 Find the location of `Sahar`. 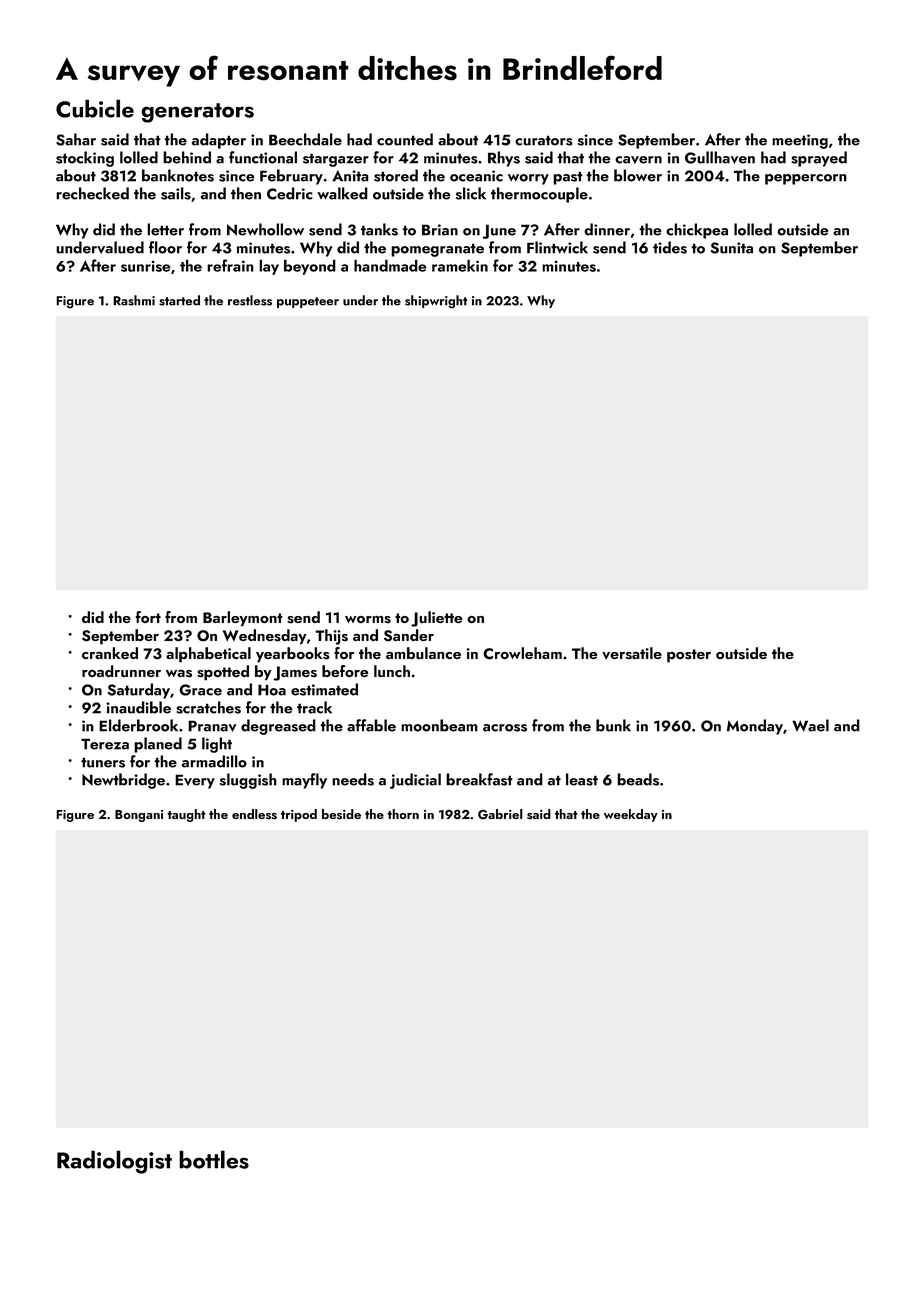

Sahar is located at coordinates (76, 139).
